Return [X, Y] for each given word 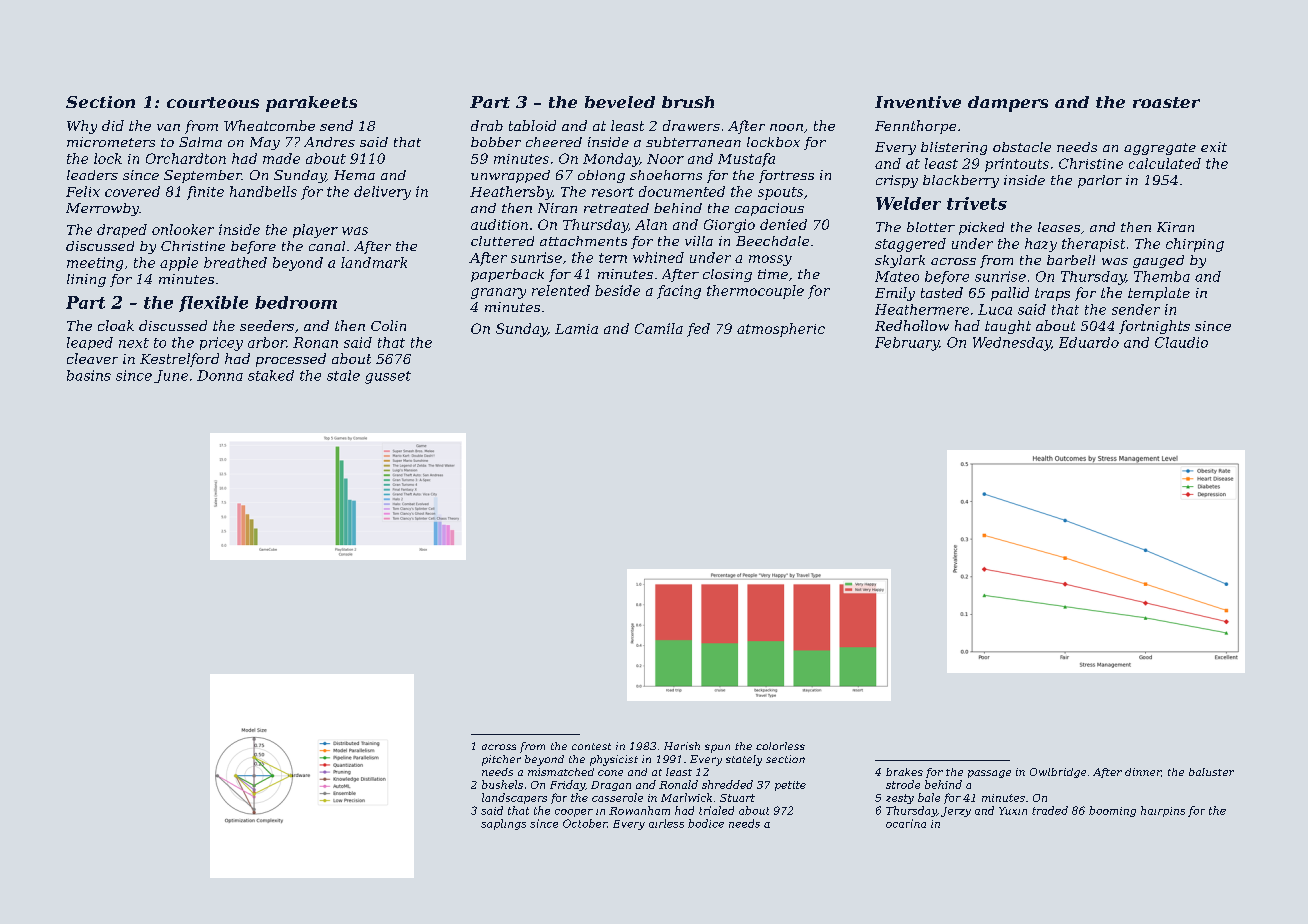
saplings [503, 824]
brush [688, 102]
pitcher [501, 760]
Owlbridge [1058, 773]
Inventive [918, 102]
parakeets [311, 104]
